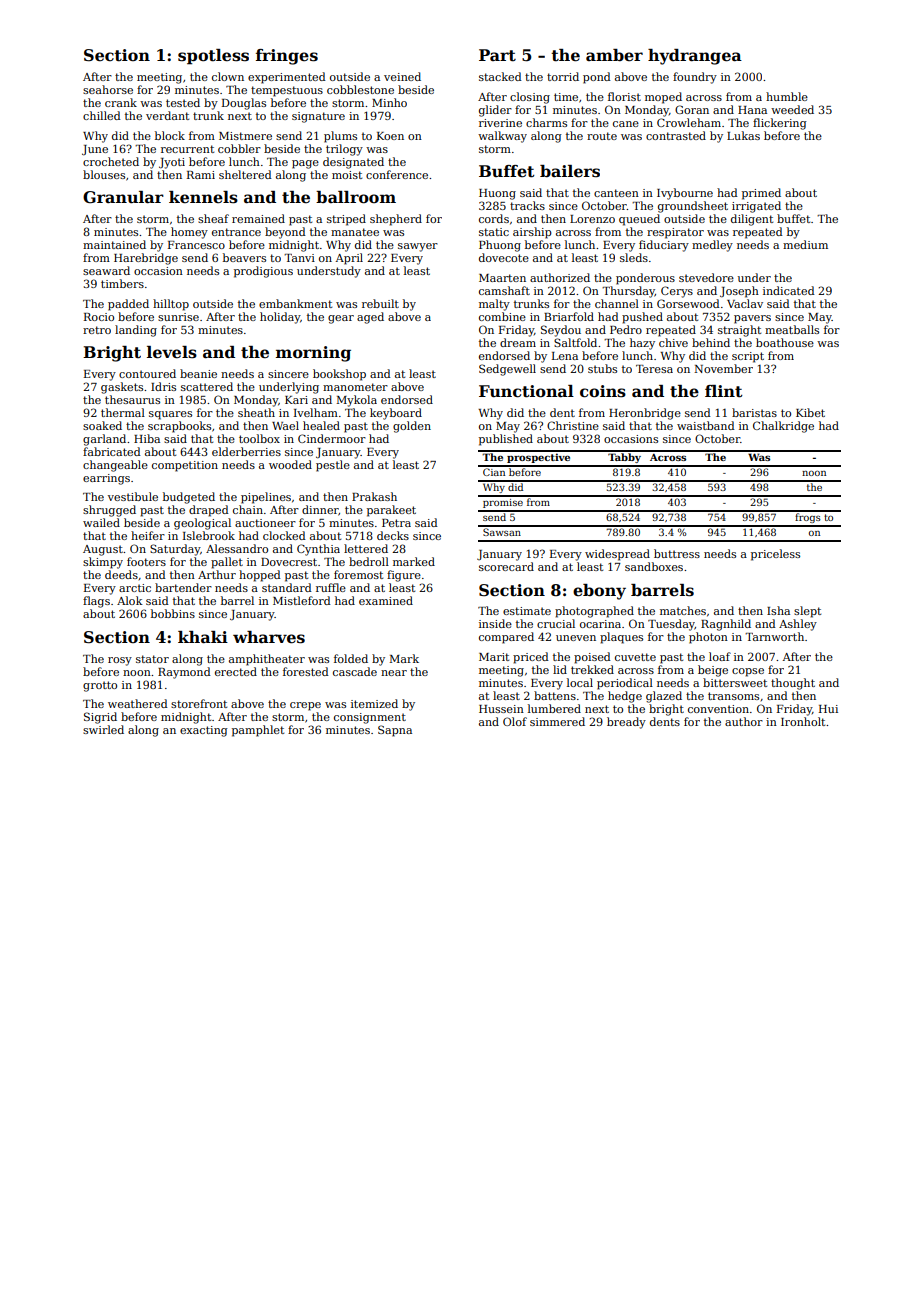 The image size is (924, 1314). I want to click on storefront, so click(199, 703).
